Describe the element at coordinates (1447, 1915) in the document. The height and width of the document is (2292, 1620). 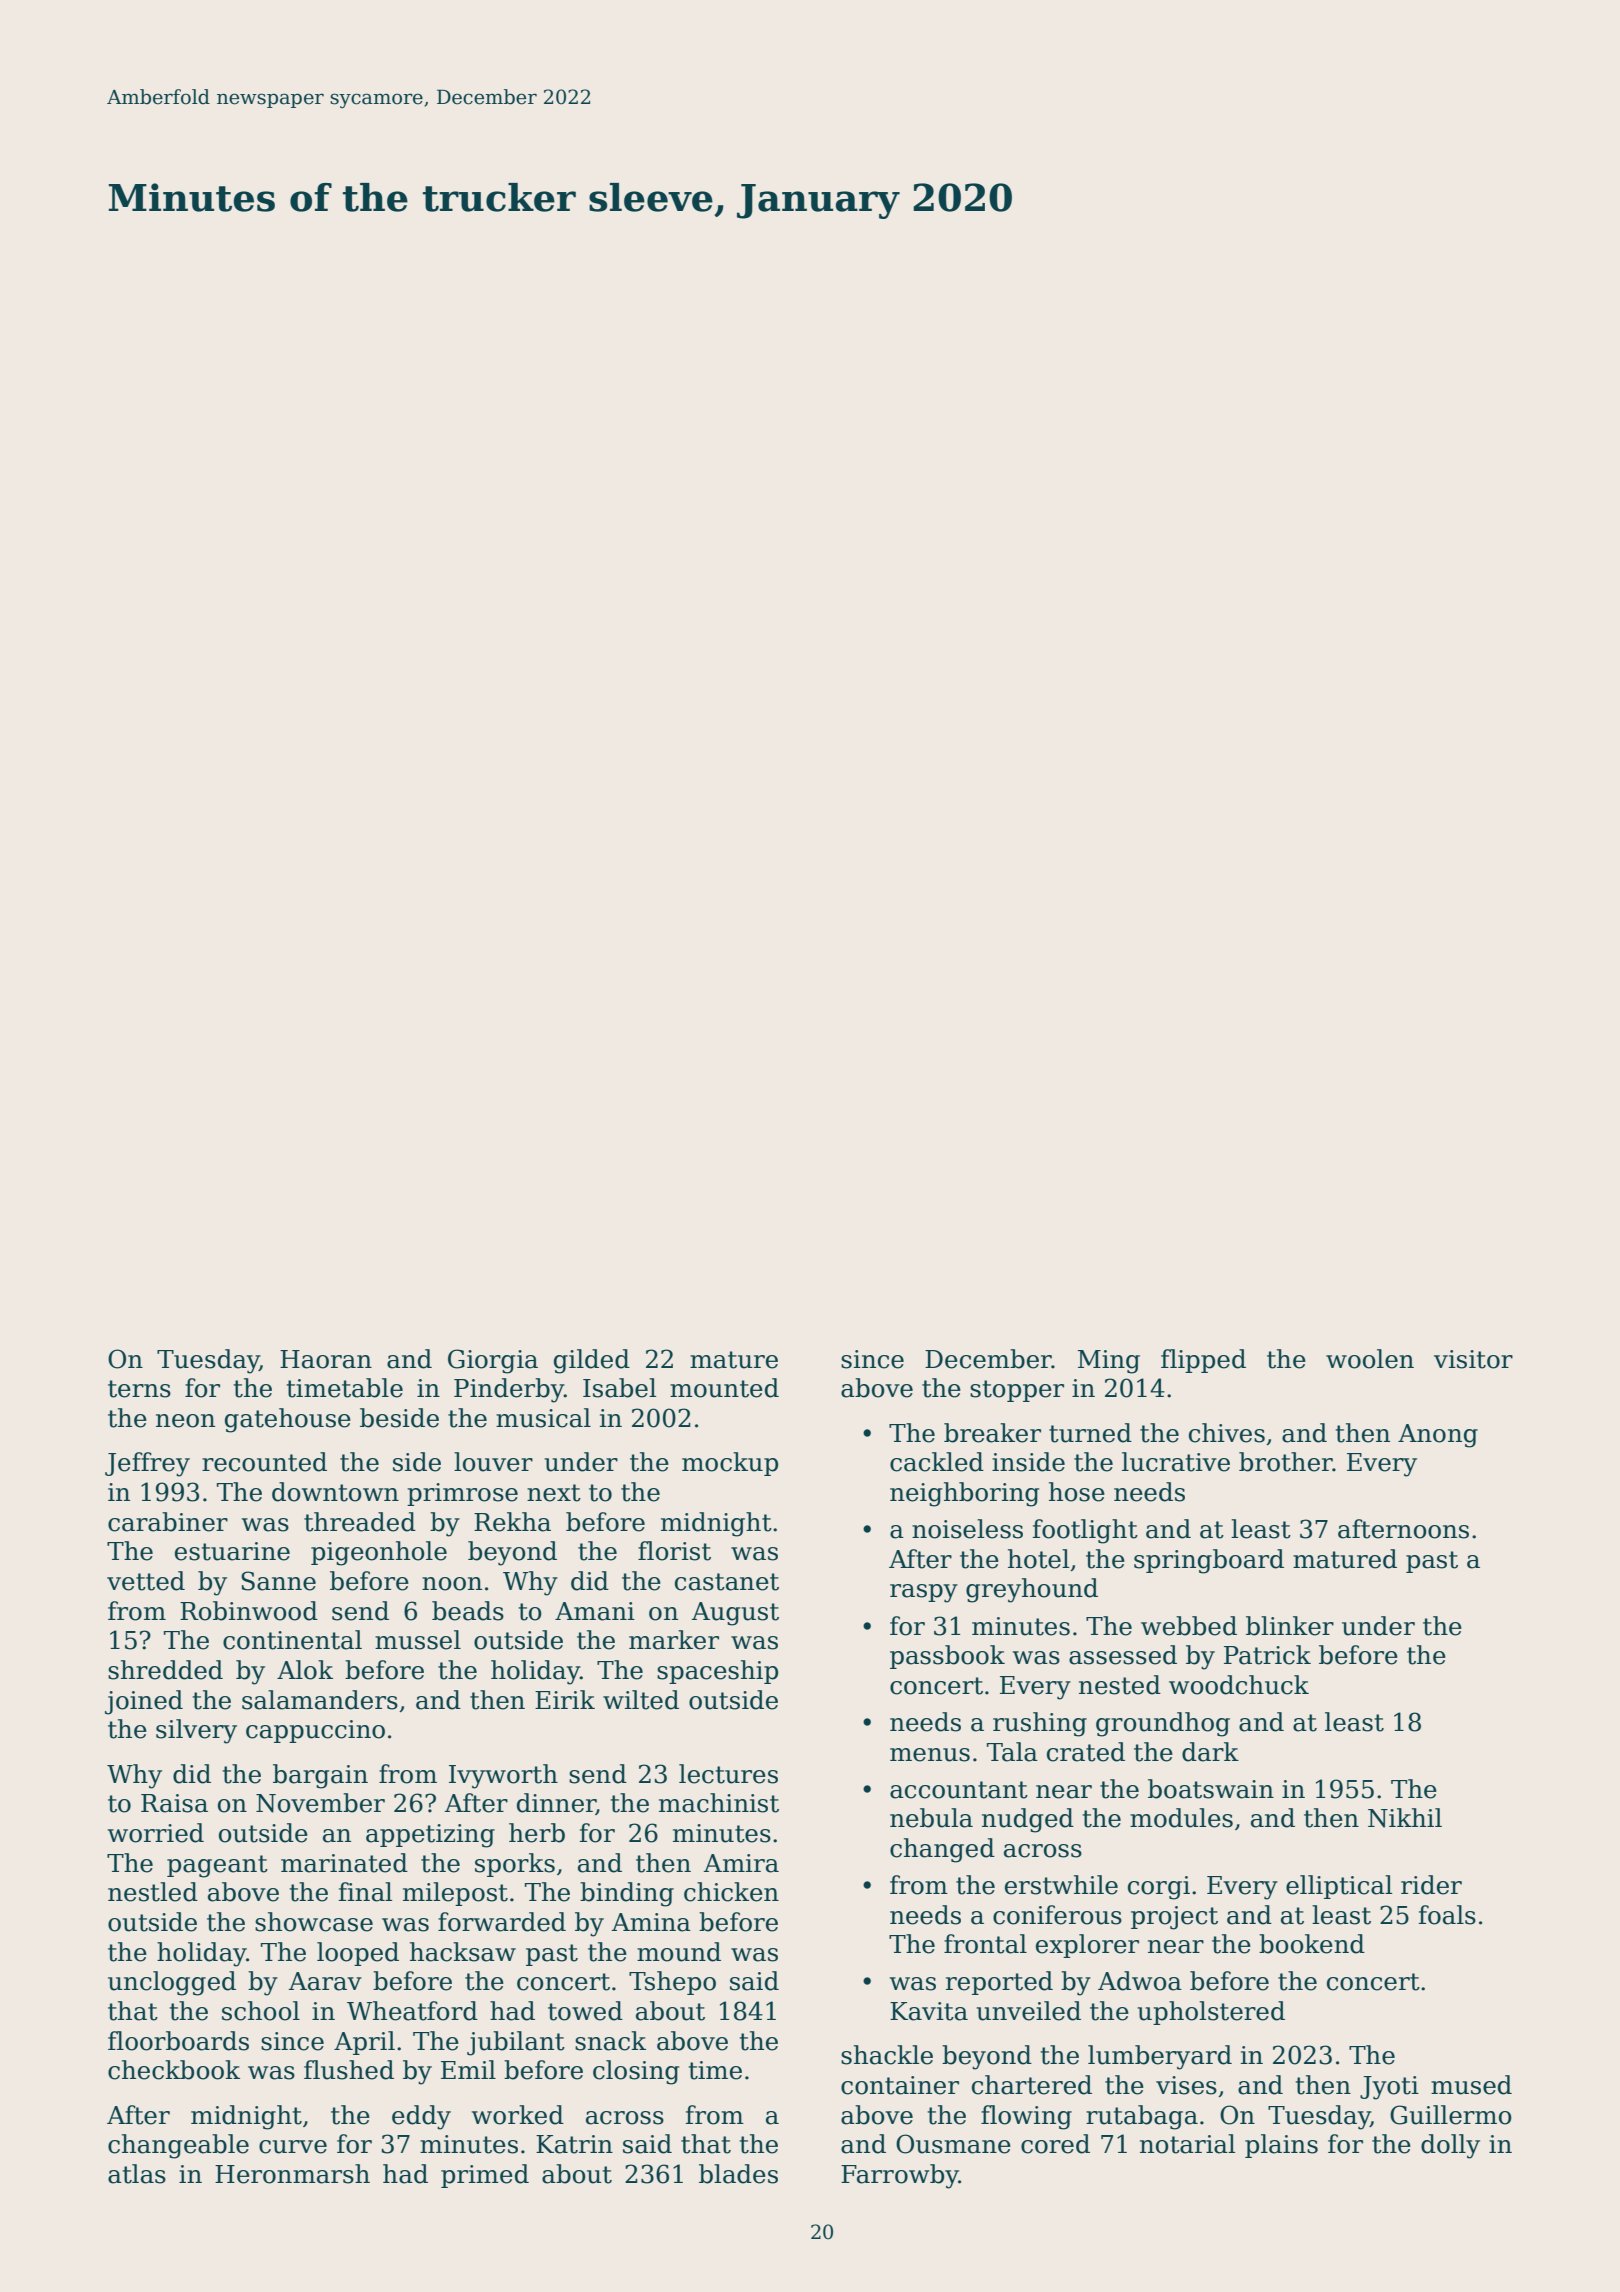
I see `foals` at that location.
